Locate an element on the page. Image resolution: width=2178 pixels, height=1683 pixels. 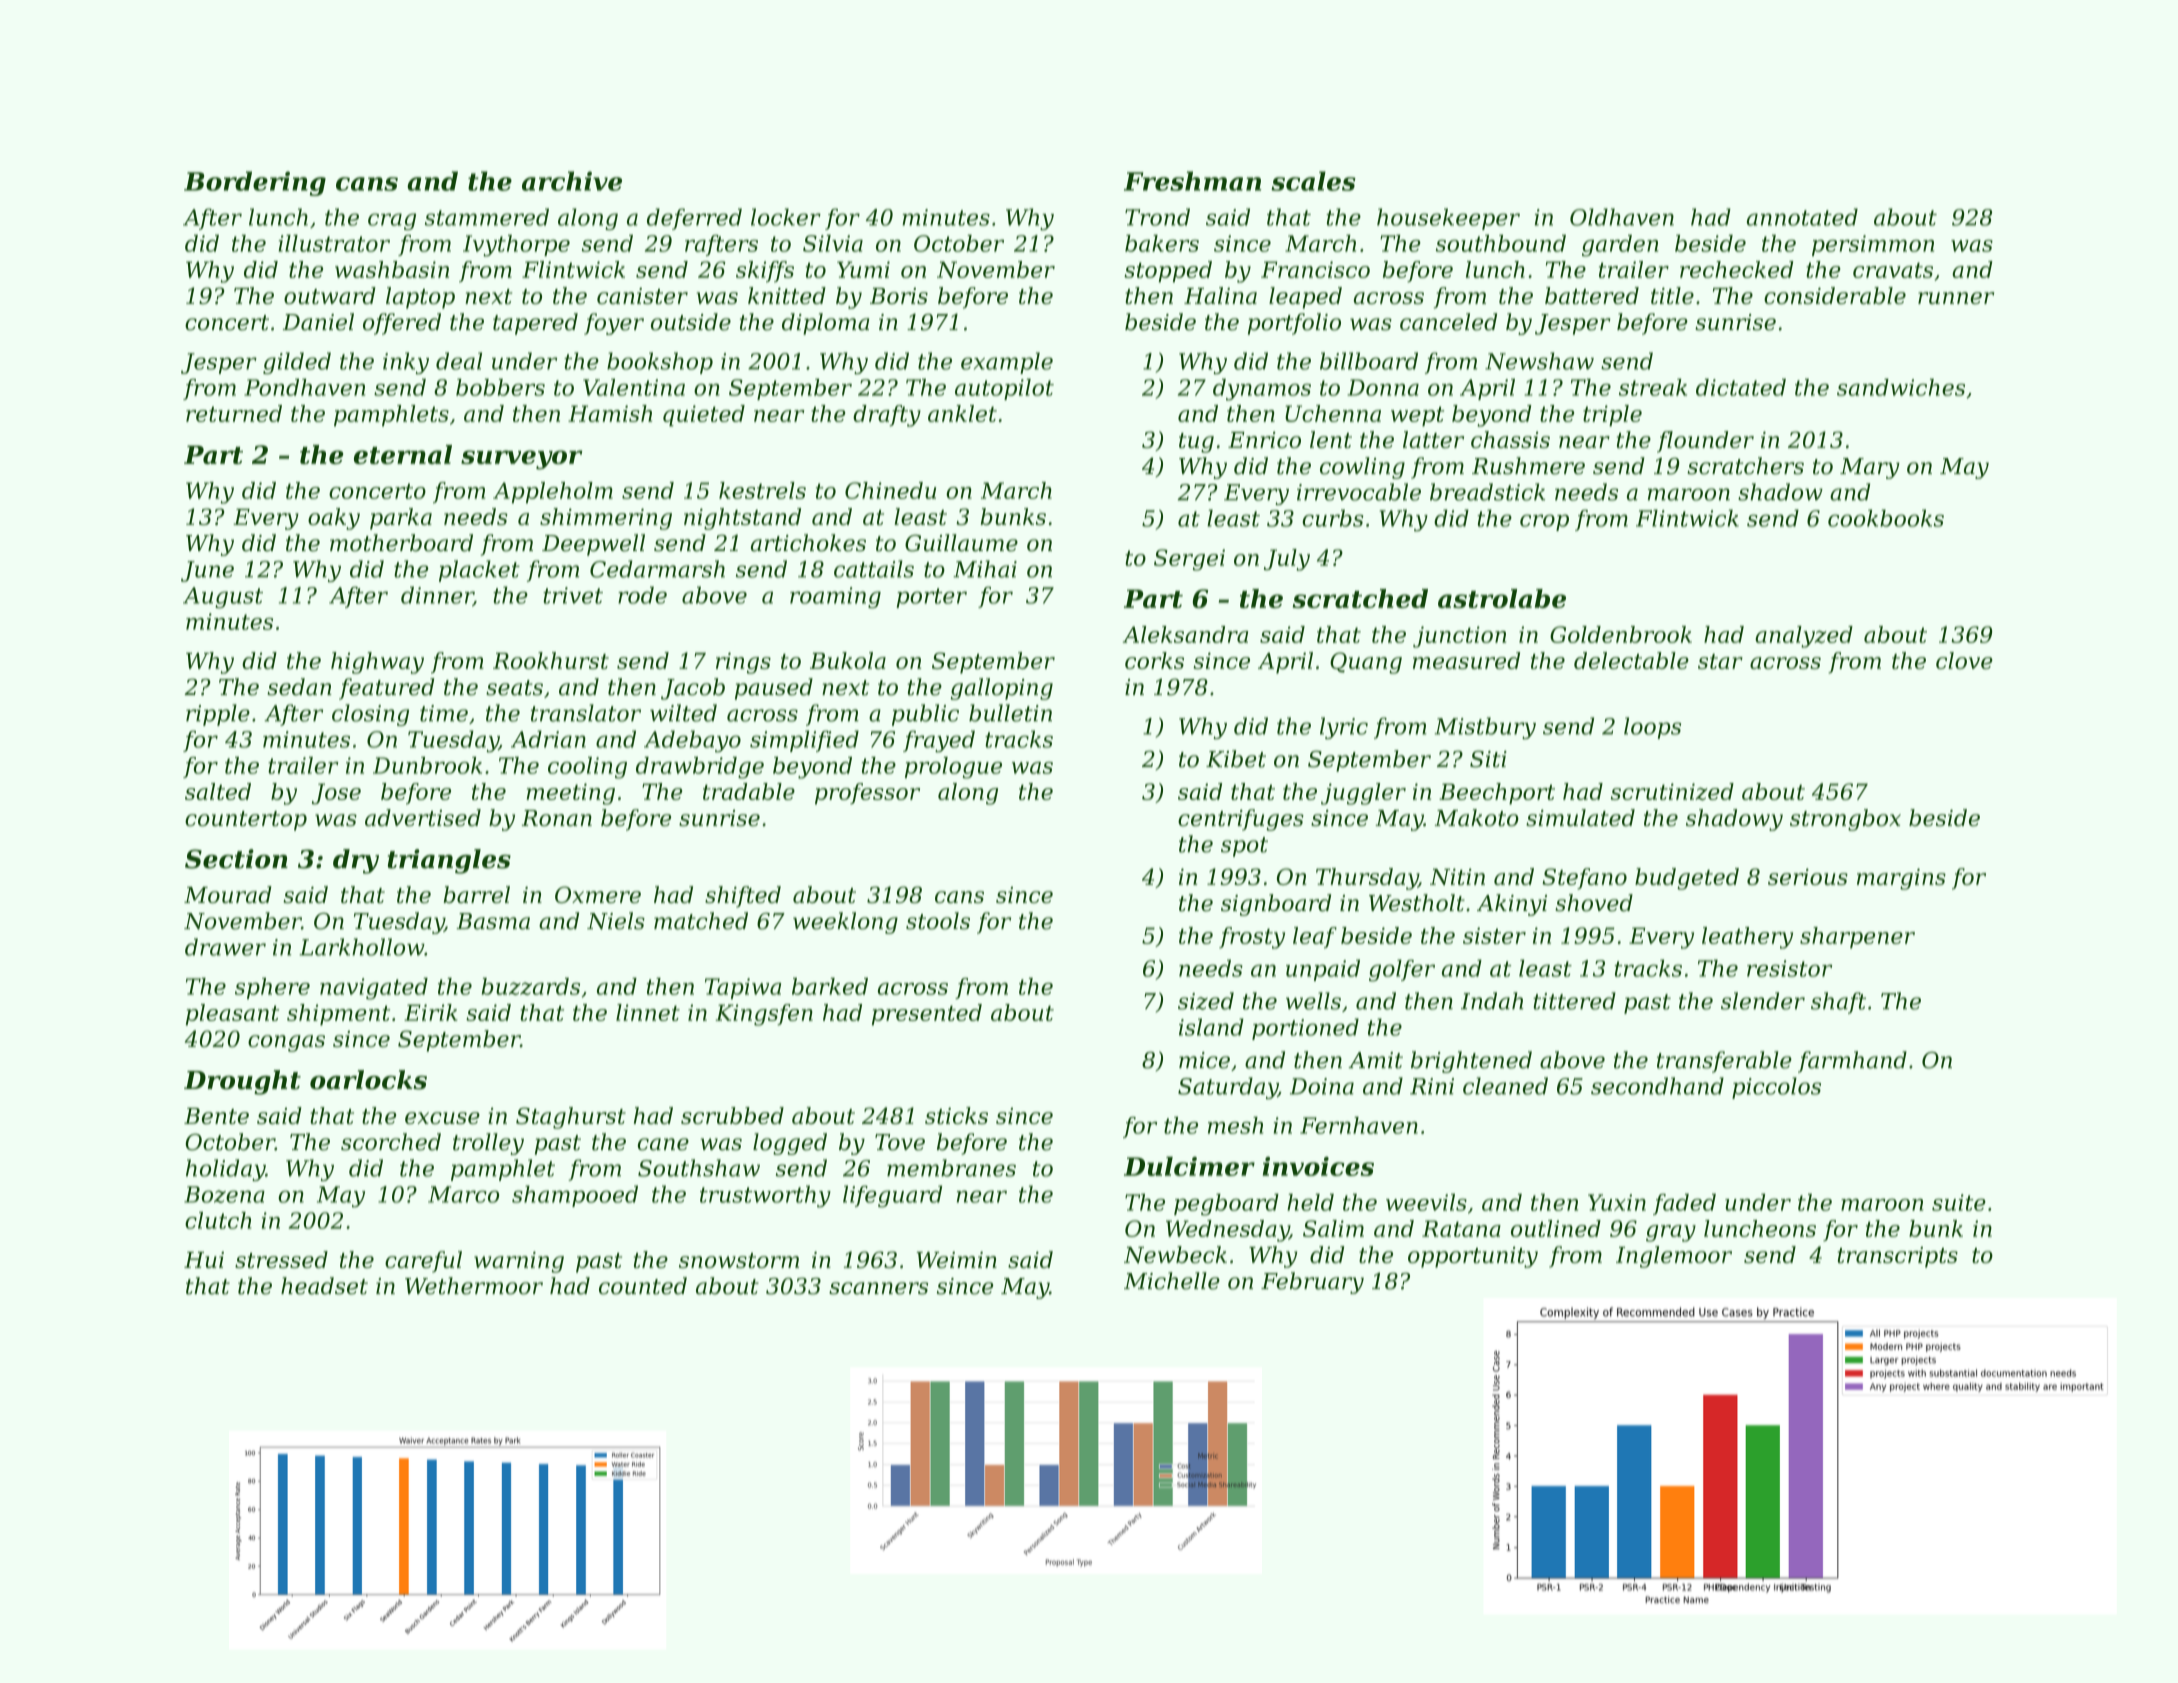
archive is located at coordinates (572, 181).
